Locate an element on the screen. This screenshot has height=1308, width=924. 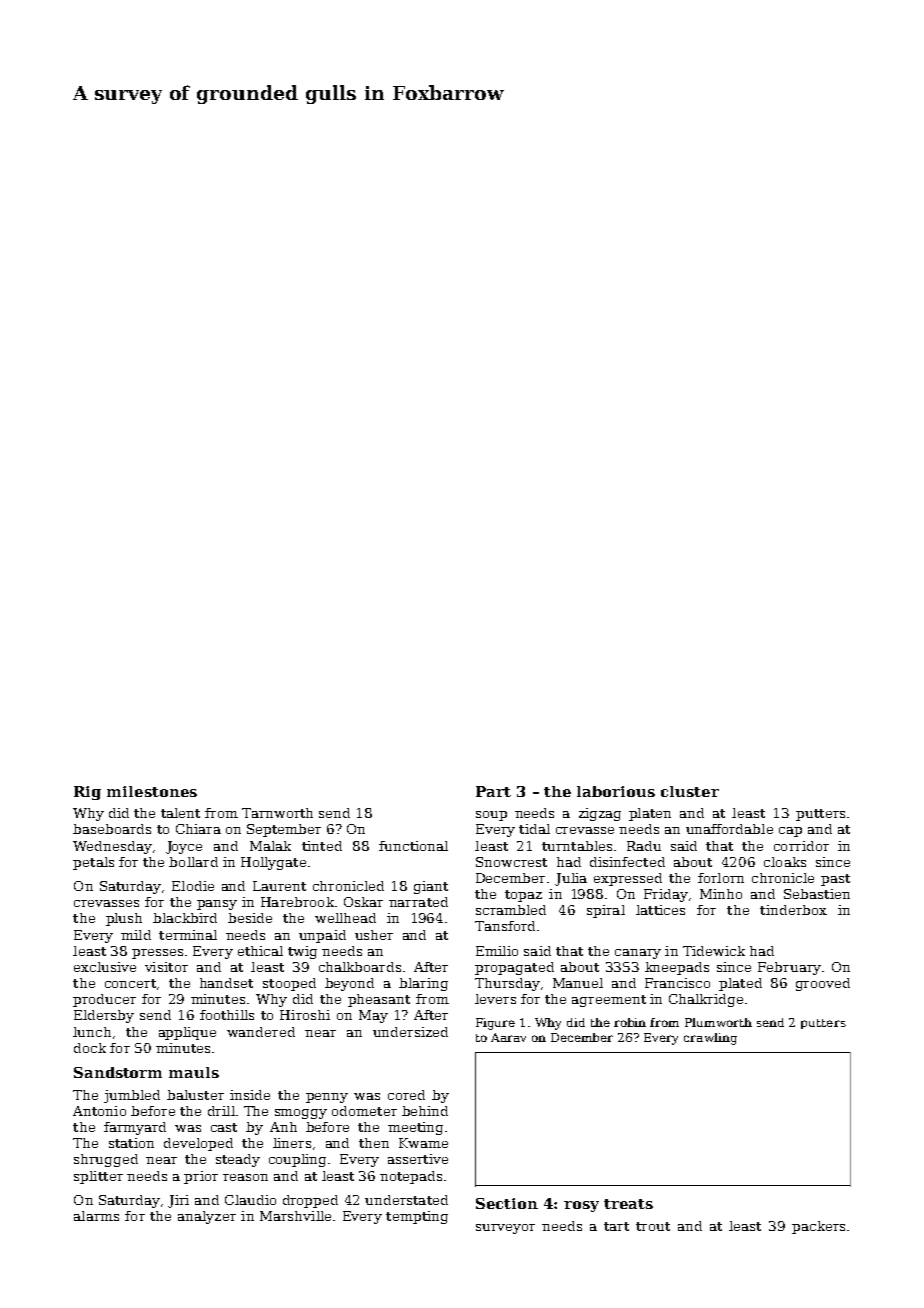
crawling is located at coordinates (710, 1039).
